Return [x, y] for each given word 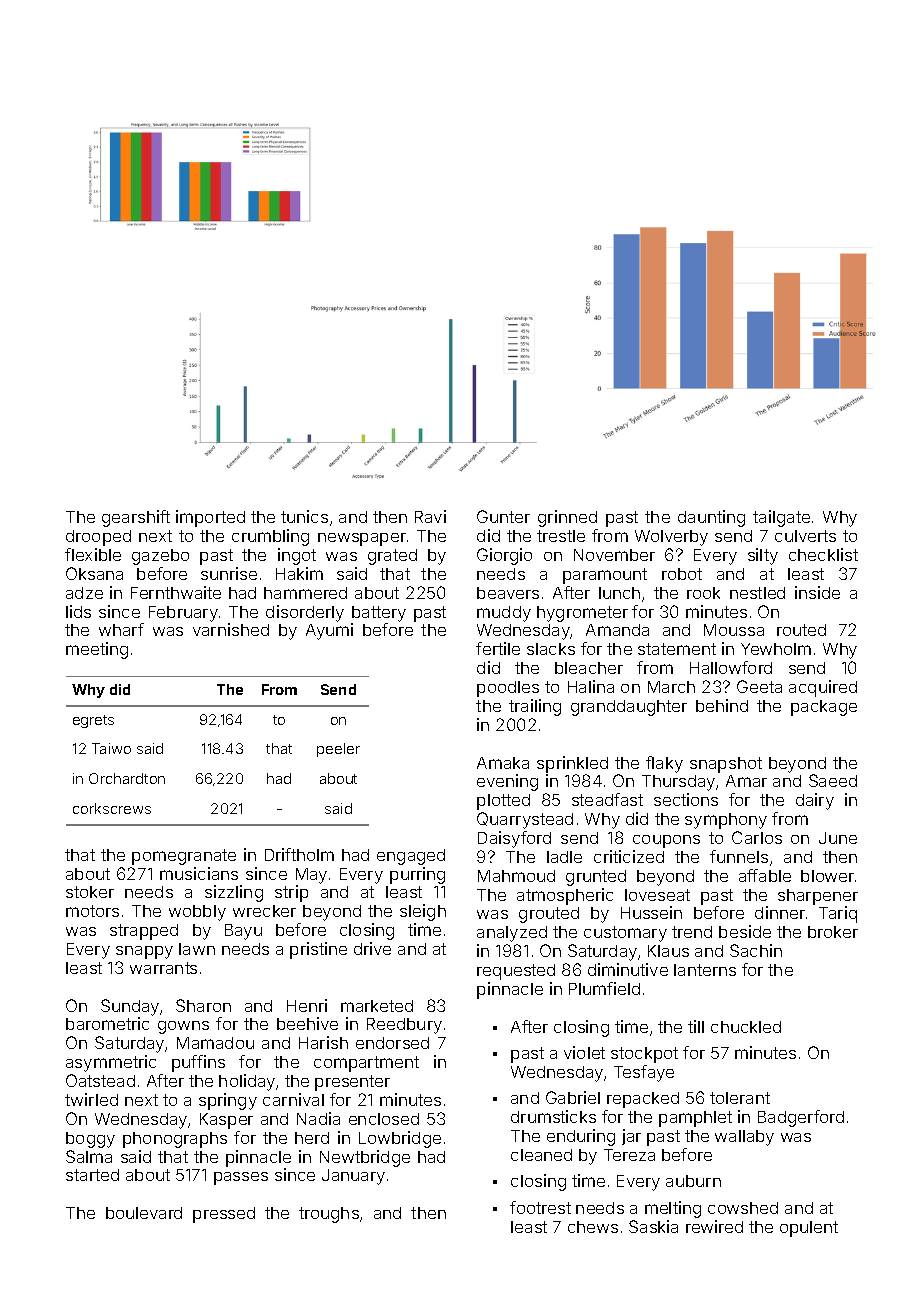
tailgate [781, 518]
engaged [411, 857]
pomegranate [184, 857]
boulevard [144, 1213]
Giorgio [504, 556]
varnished [231, 629]
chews [593, 1227]
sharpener [818, 897]
